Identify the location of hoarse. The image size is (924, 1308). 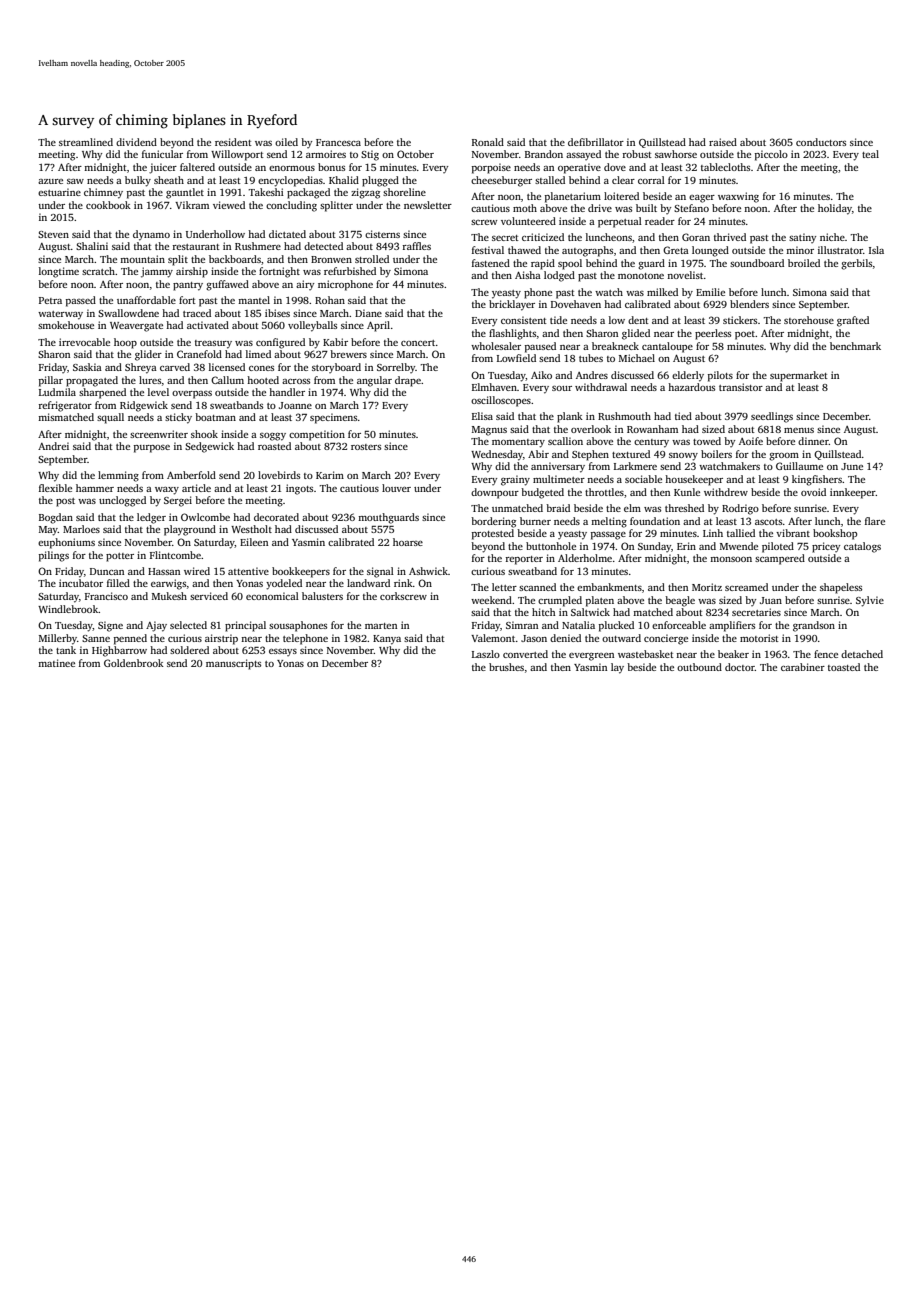
(408, 542).
